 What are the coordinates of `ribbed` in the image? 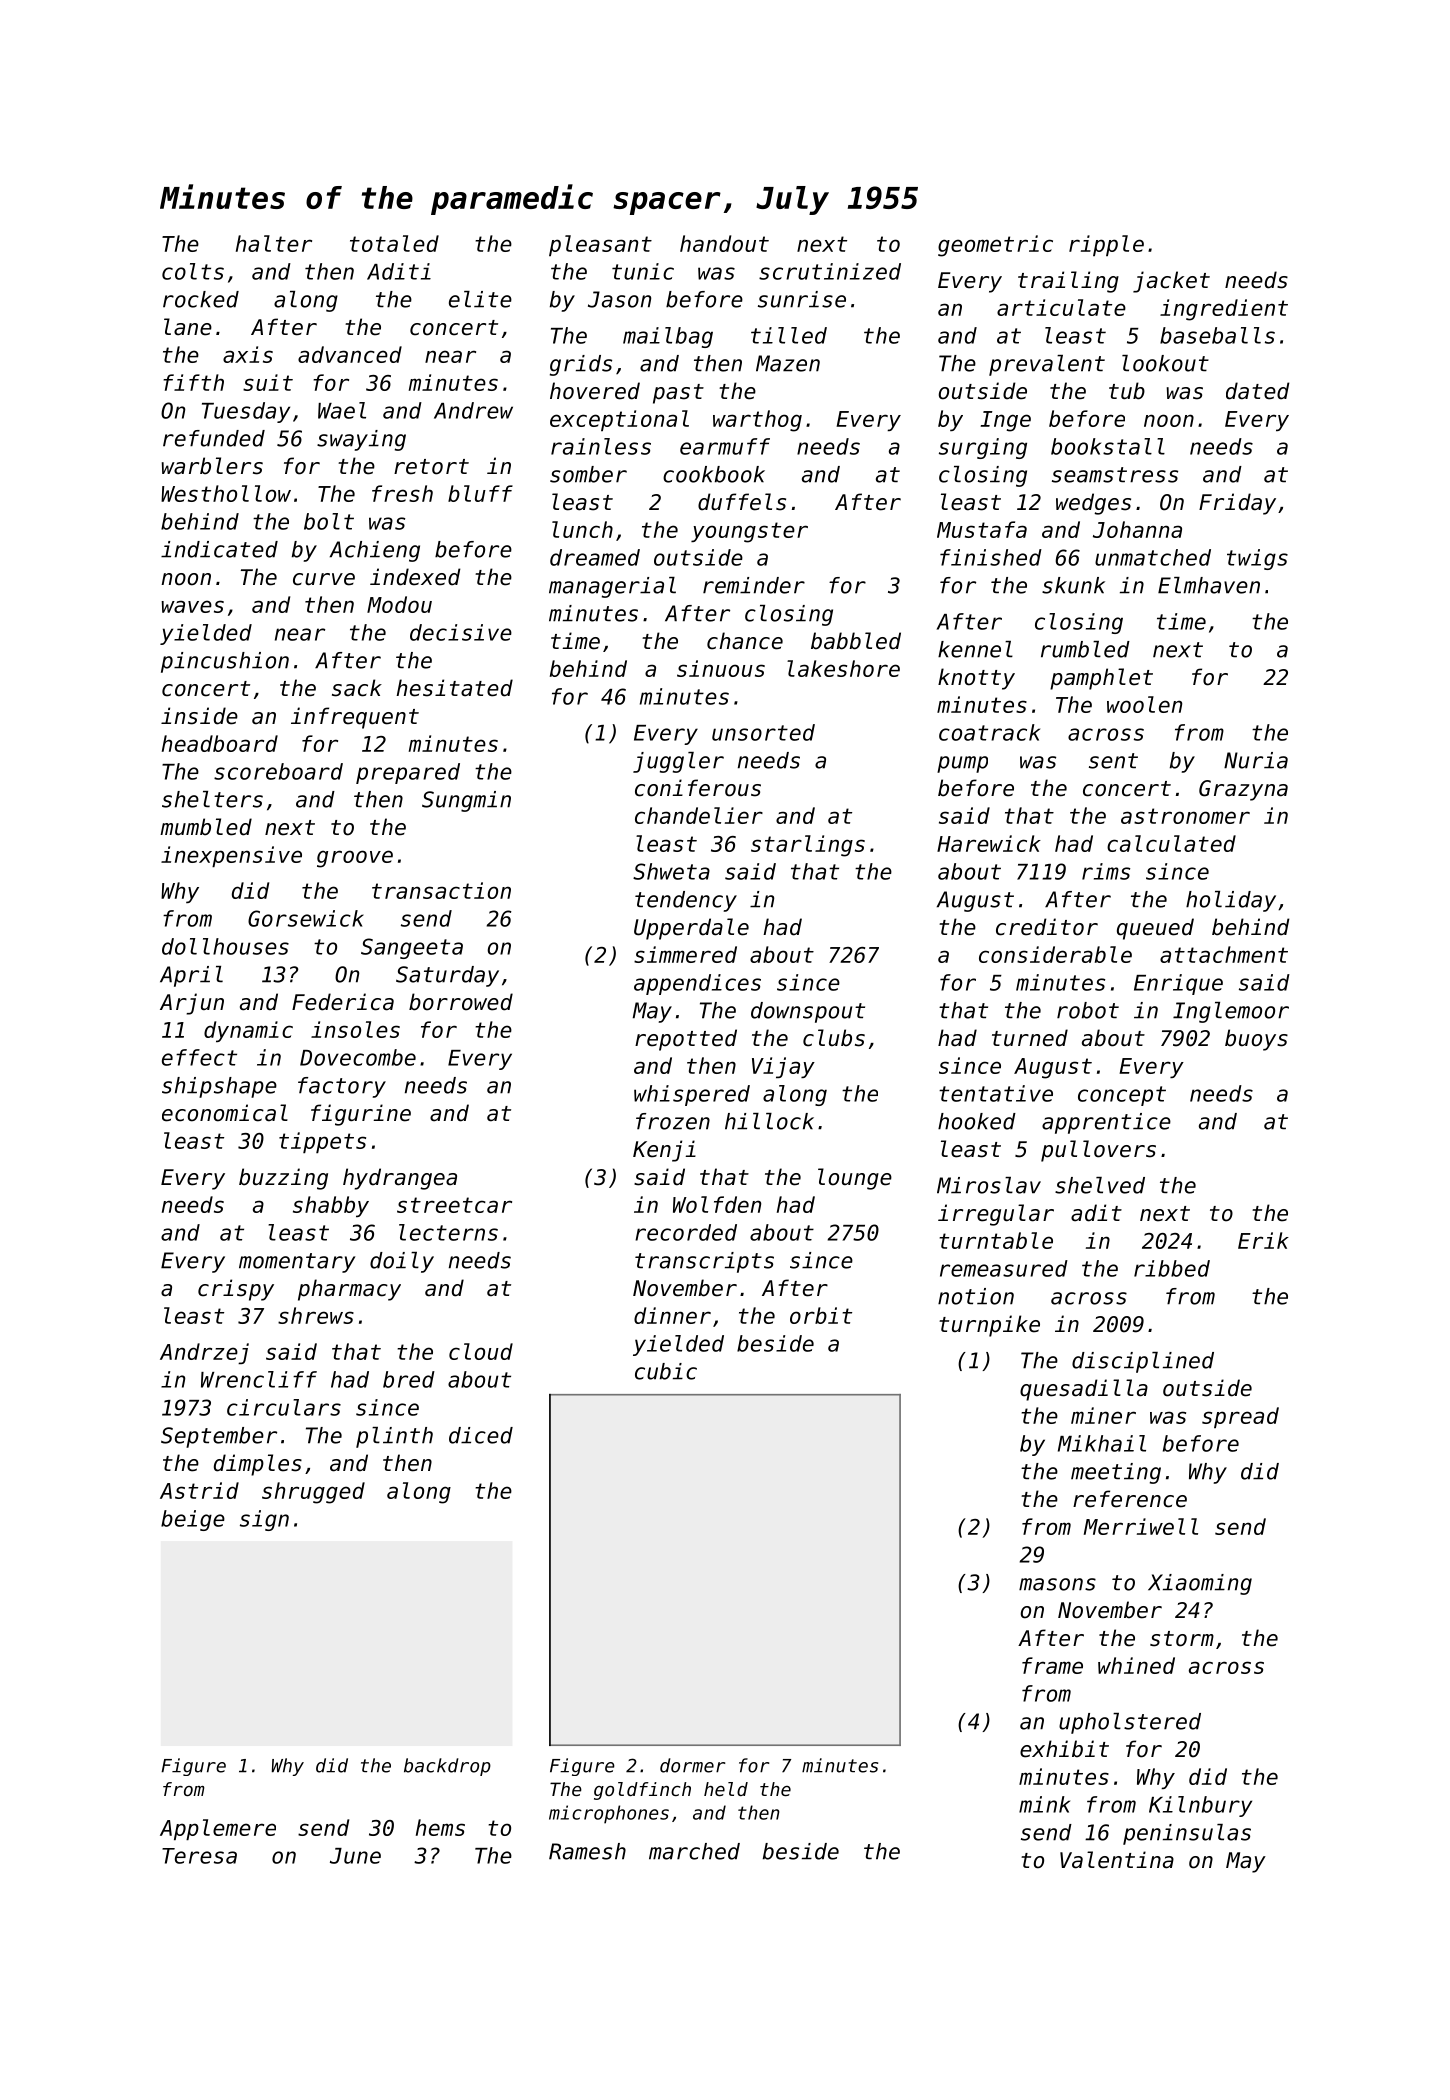 It's located at (1172, 1268).
